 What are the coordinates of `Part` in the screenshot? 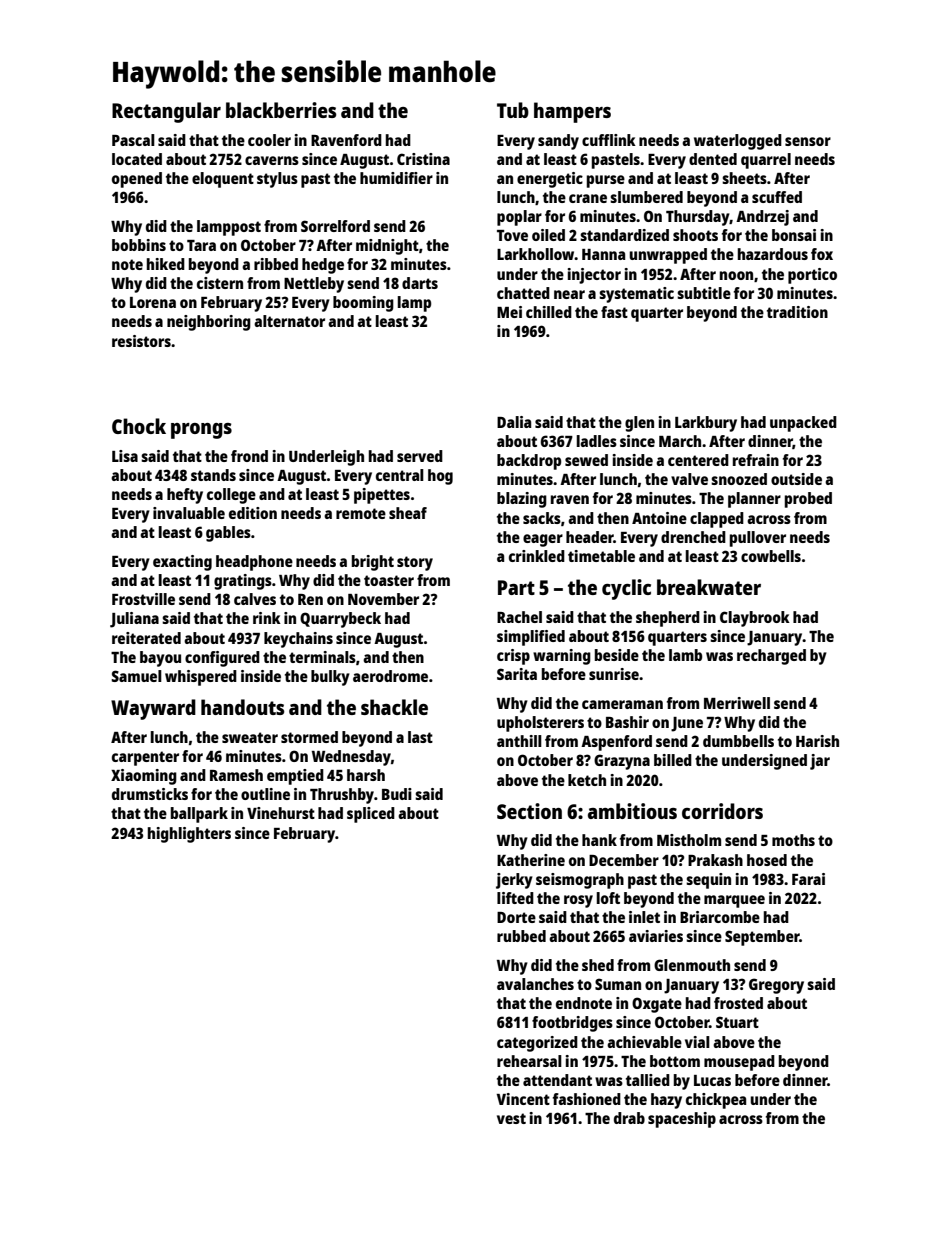 It's located at (516, 587).
